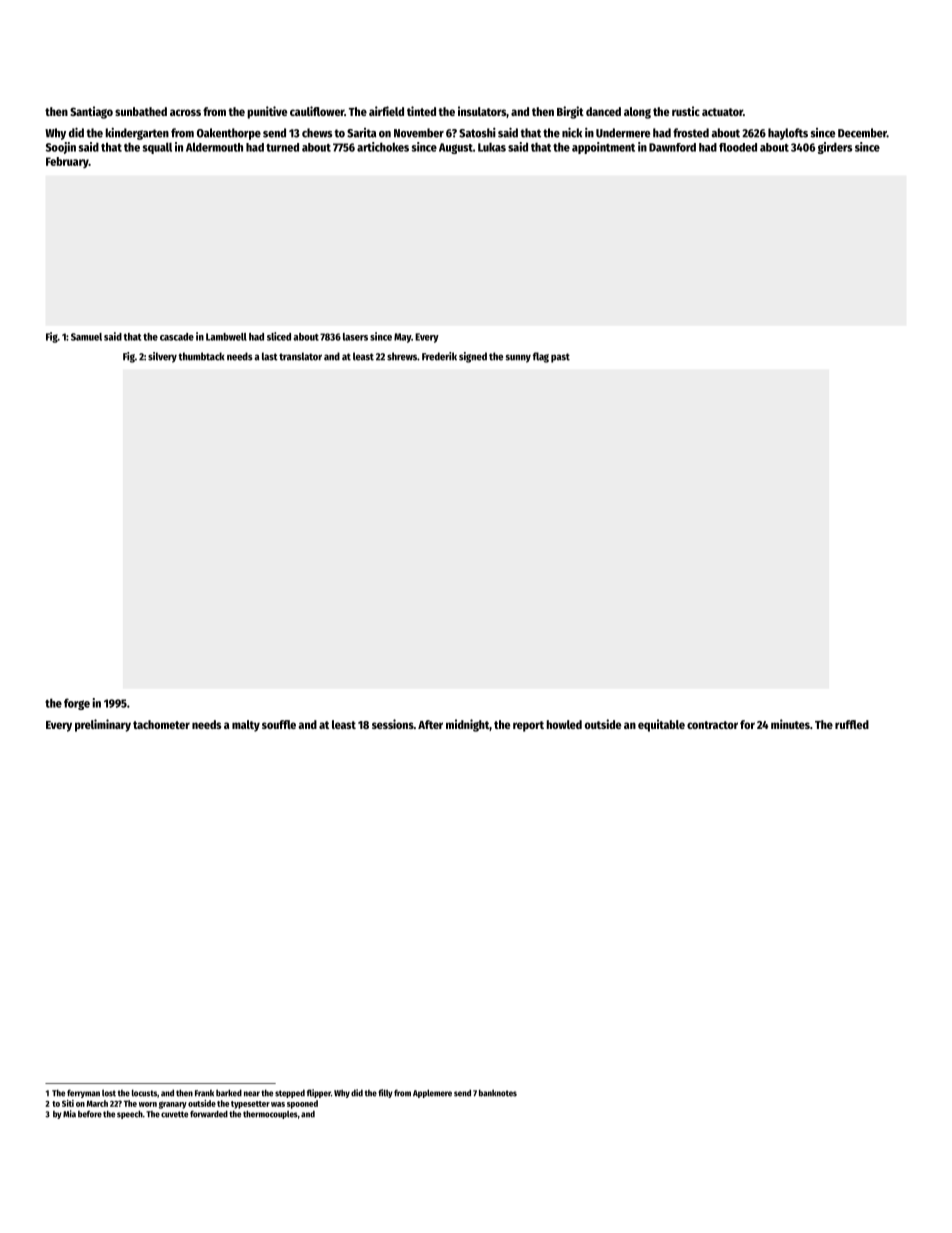  What do you see at coordinates (162, 357) in the image?
I see `silvery` at bounding box center [162, 357].
